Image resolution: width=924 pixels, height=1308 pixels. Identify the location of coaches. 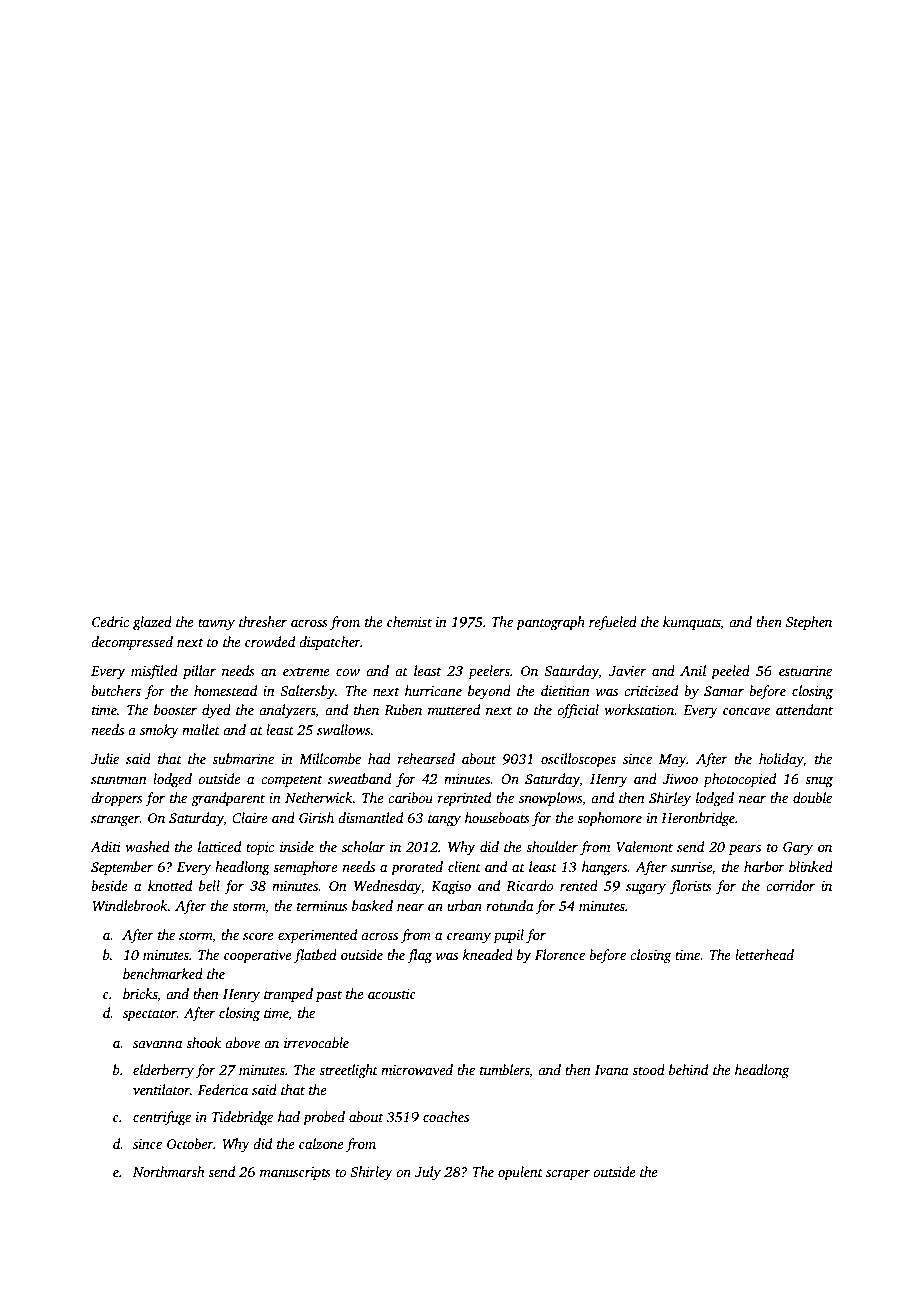
(446, 1116).
